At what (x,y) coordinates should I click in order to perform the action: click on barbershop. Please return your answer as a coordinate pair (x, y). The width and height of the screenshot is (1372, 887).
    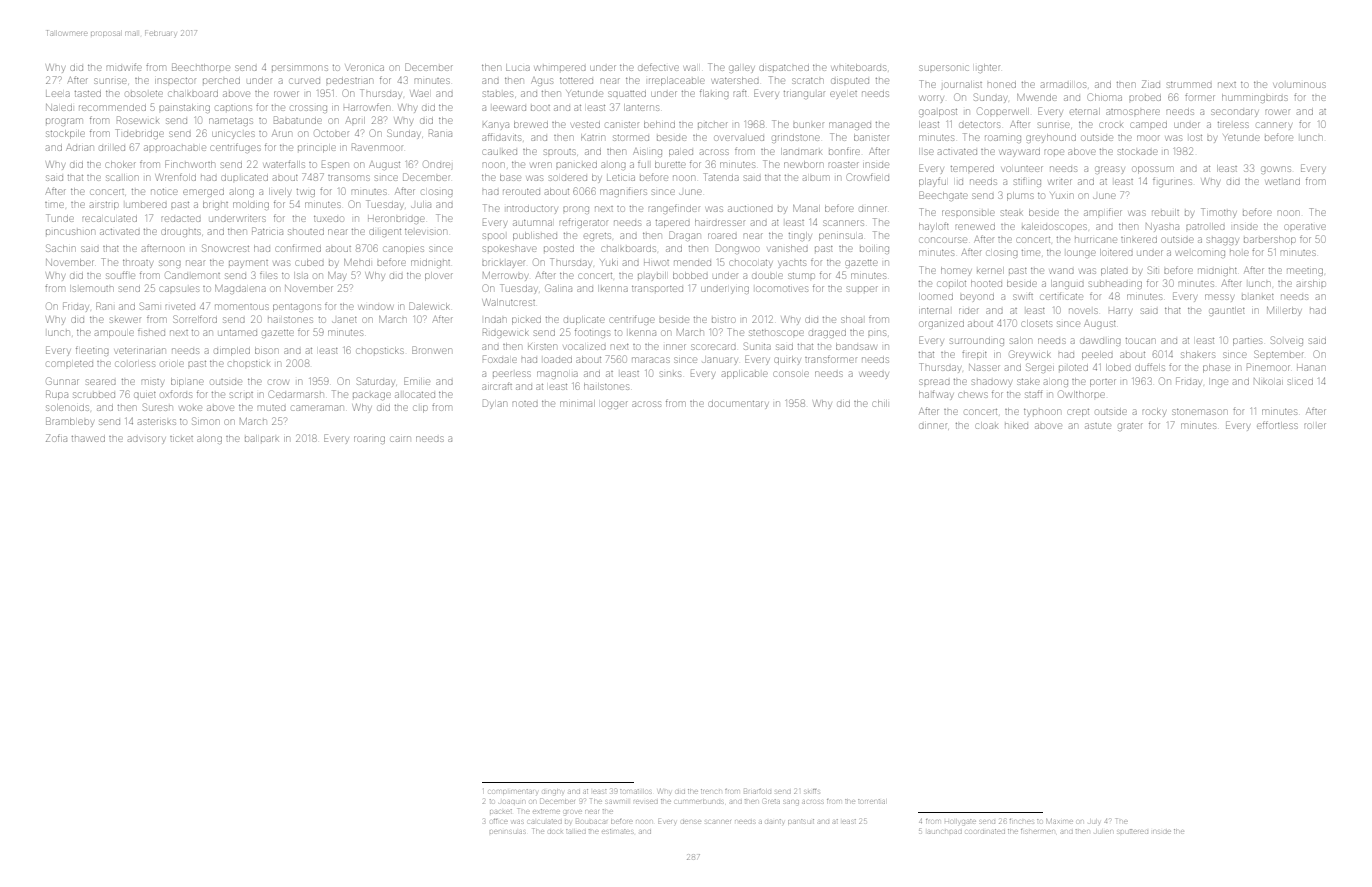
    Looking at the image, I should click on (1269, 240).
